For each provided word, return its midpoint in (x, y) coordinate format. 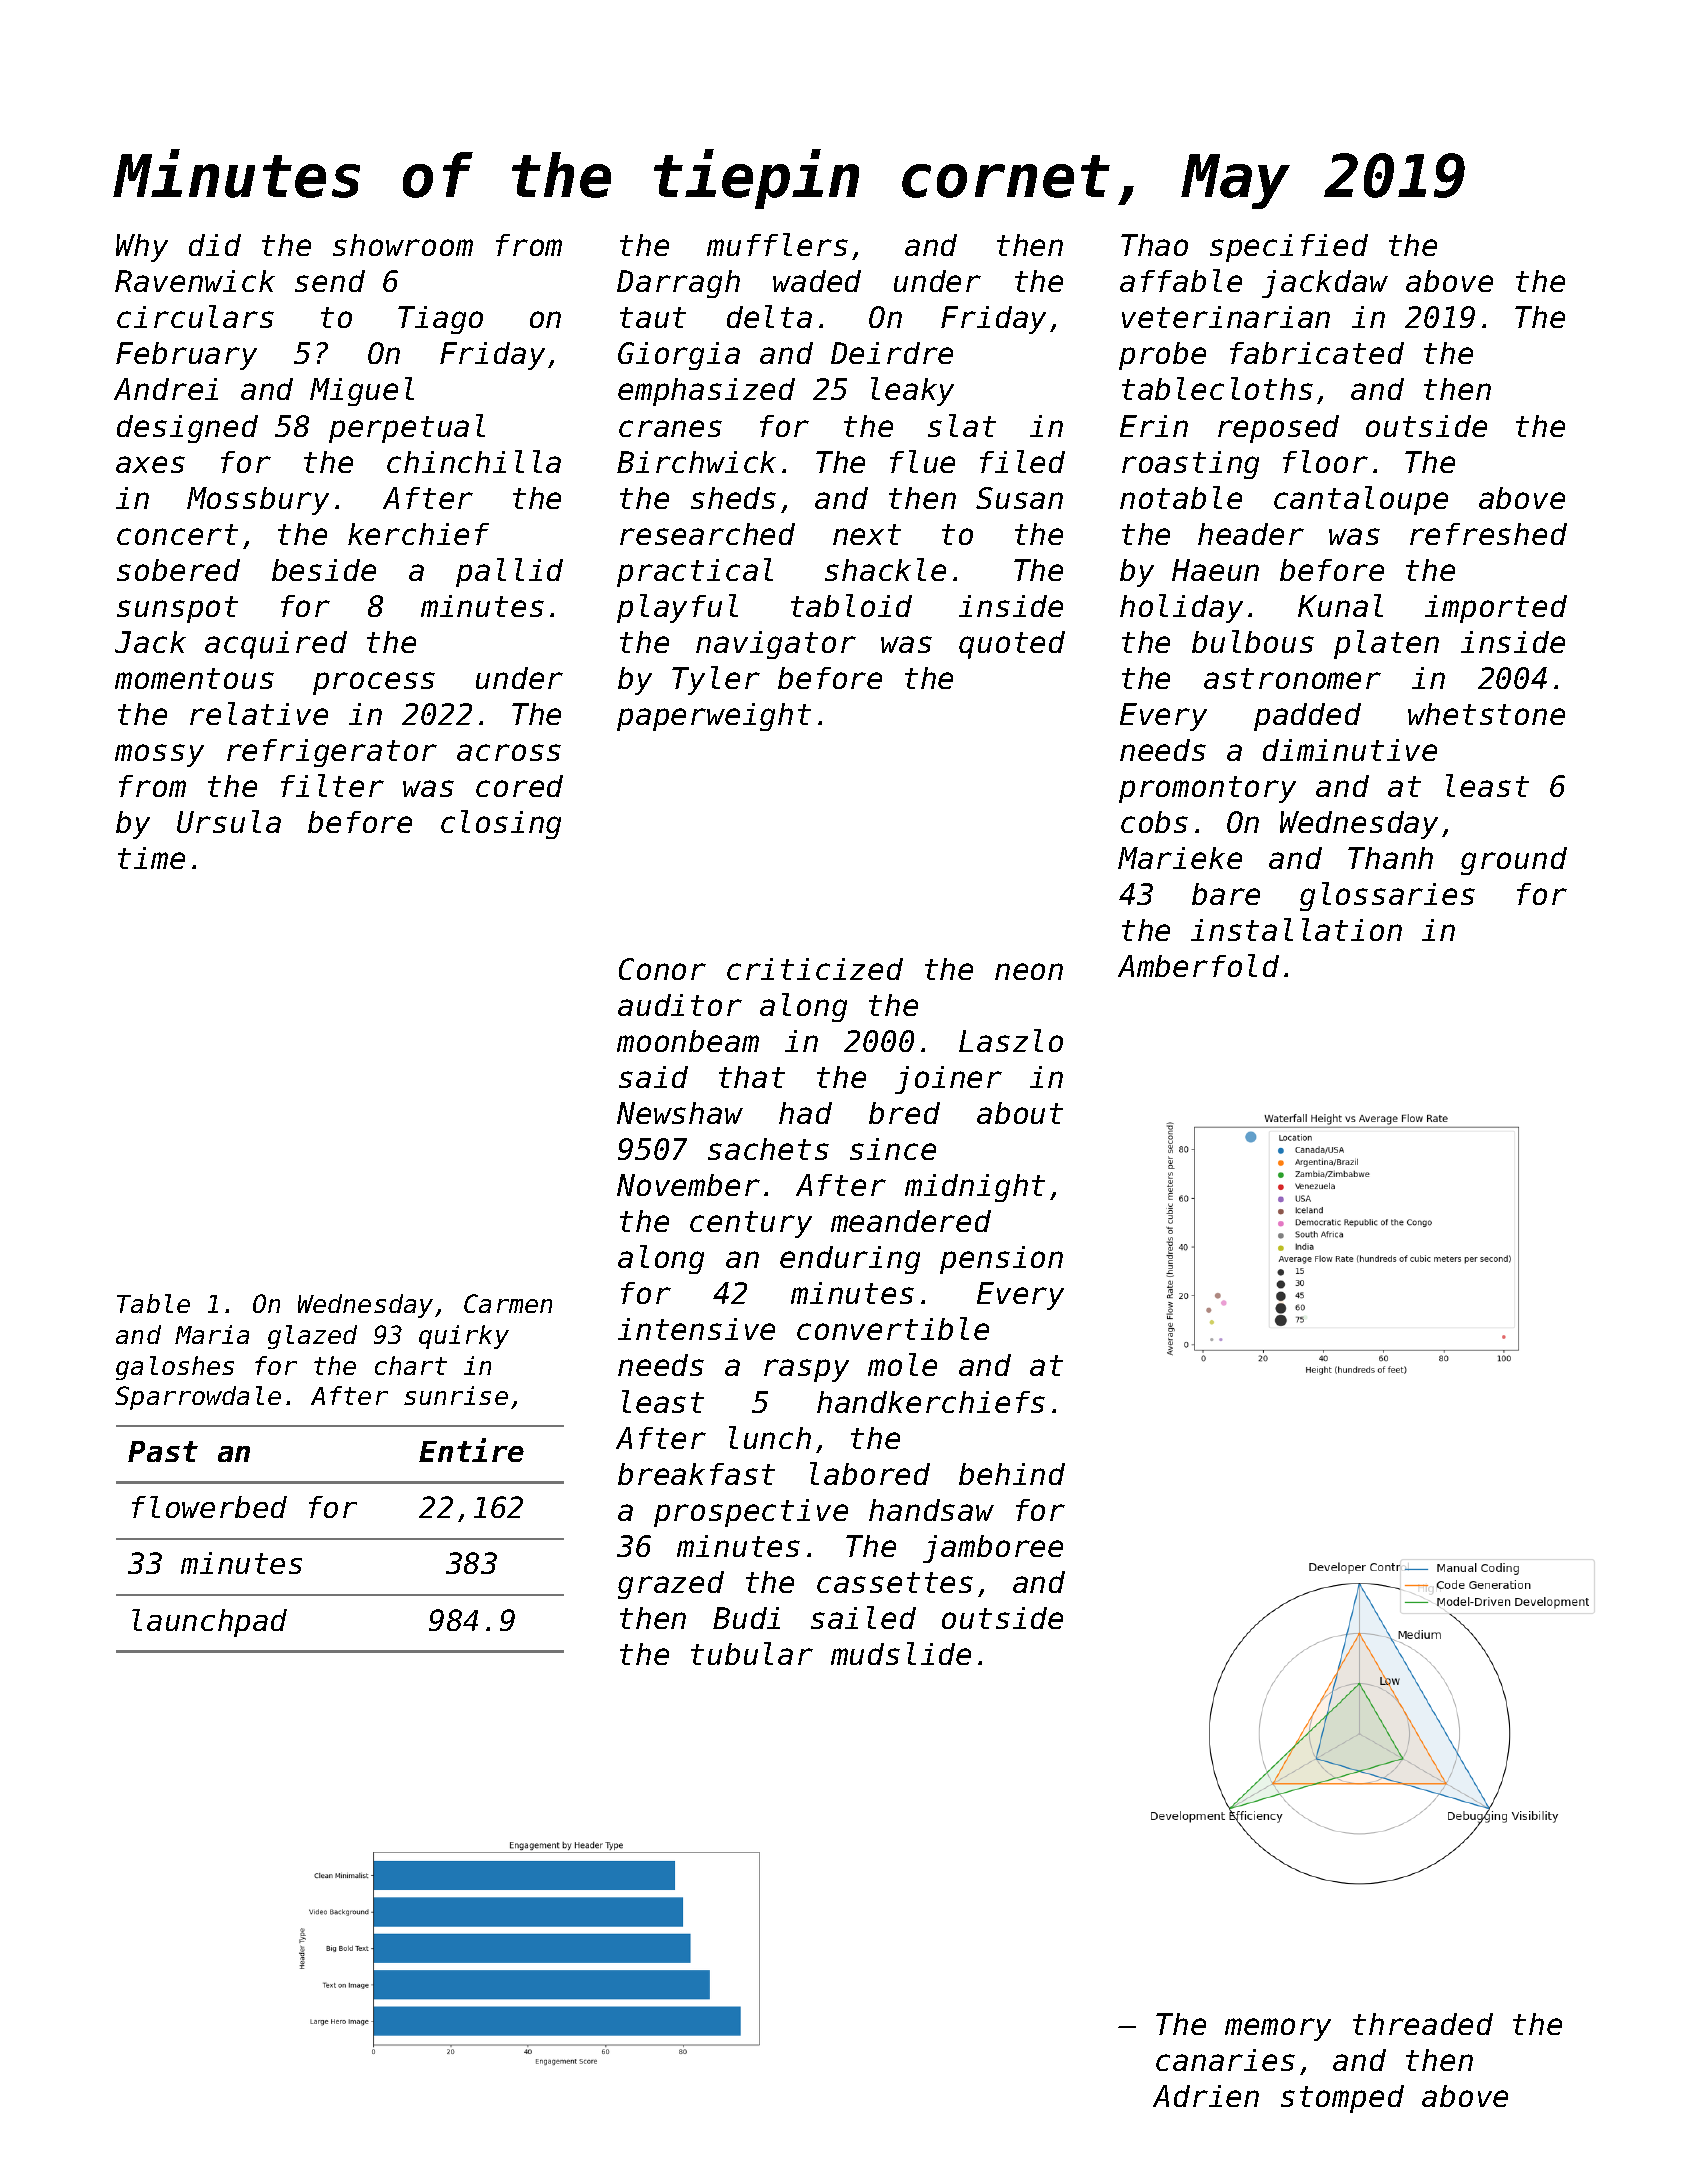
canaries (1225, 2060)
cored (519, 786)
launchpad (209, 1623)
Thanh (1390, 858)
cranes (670, 428)
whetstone (1486, 714)
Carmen (508, 1303)
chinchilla (474, 461)
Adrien (1206, 2096)
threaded (1423, 2024)
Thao (1154, 245)
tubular (752, 1653)
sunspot (177, 609)
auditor (680, 1005)
